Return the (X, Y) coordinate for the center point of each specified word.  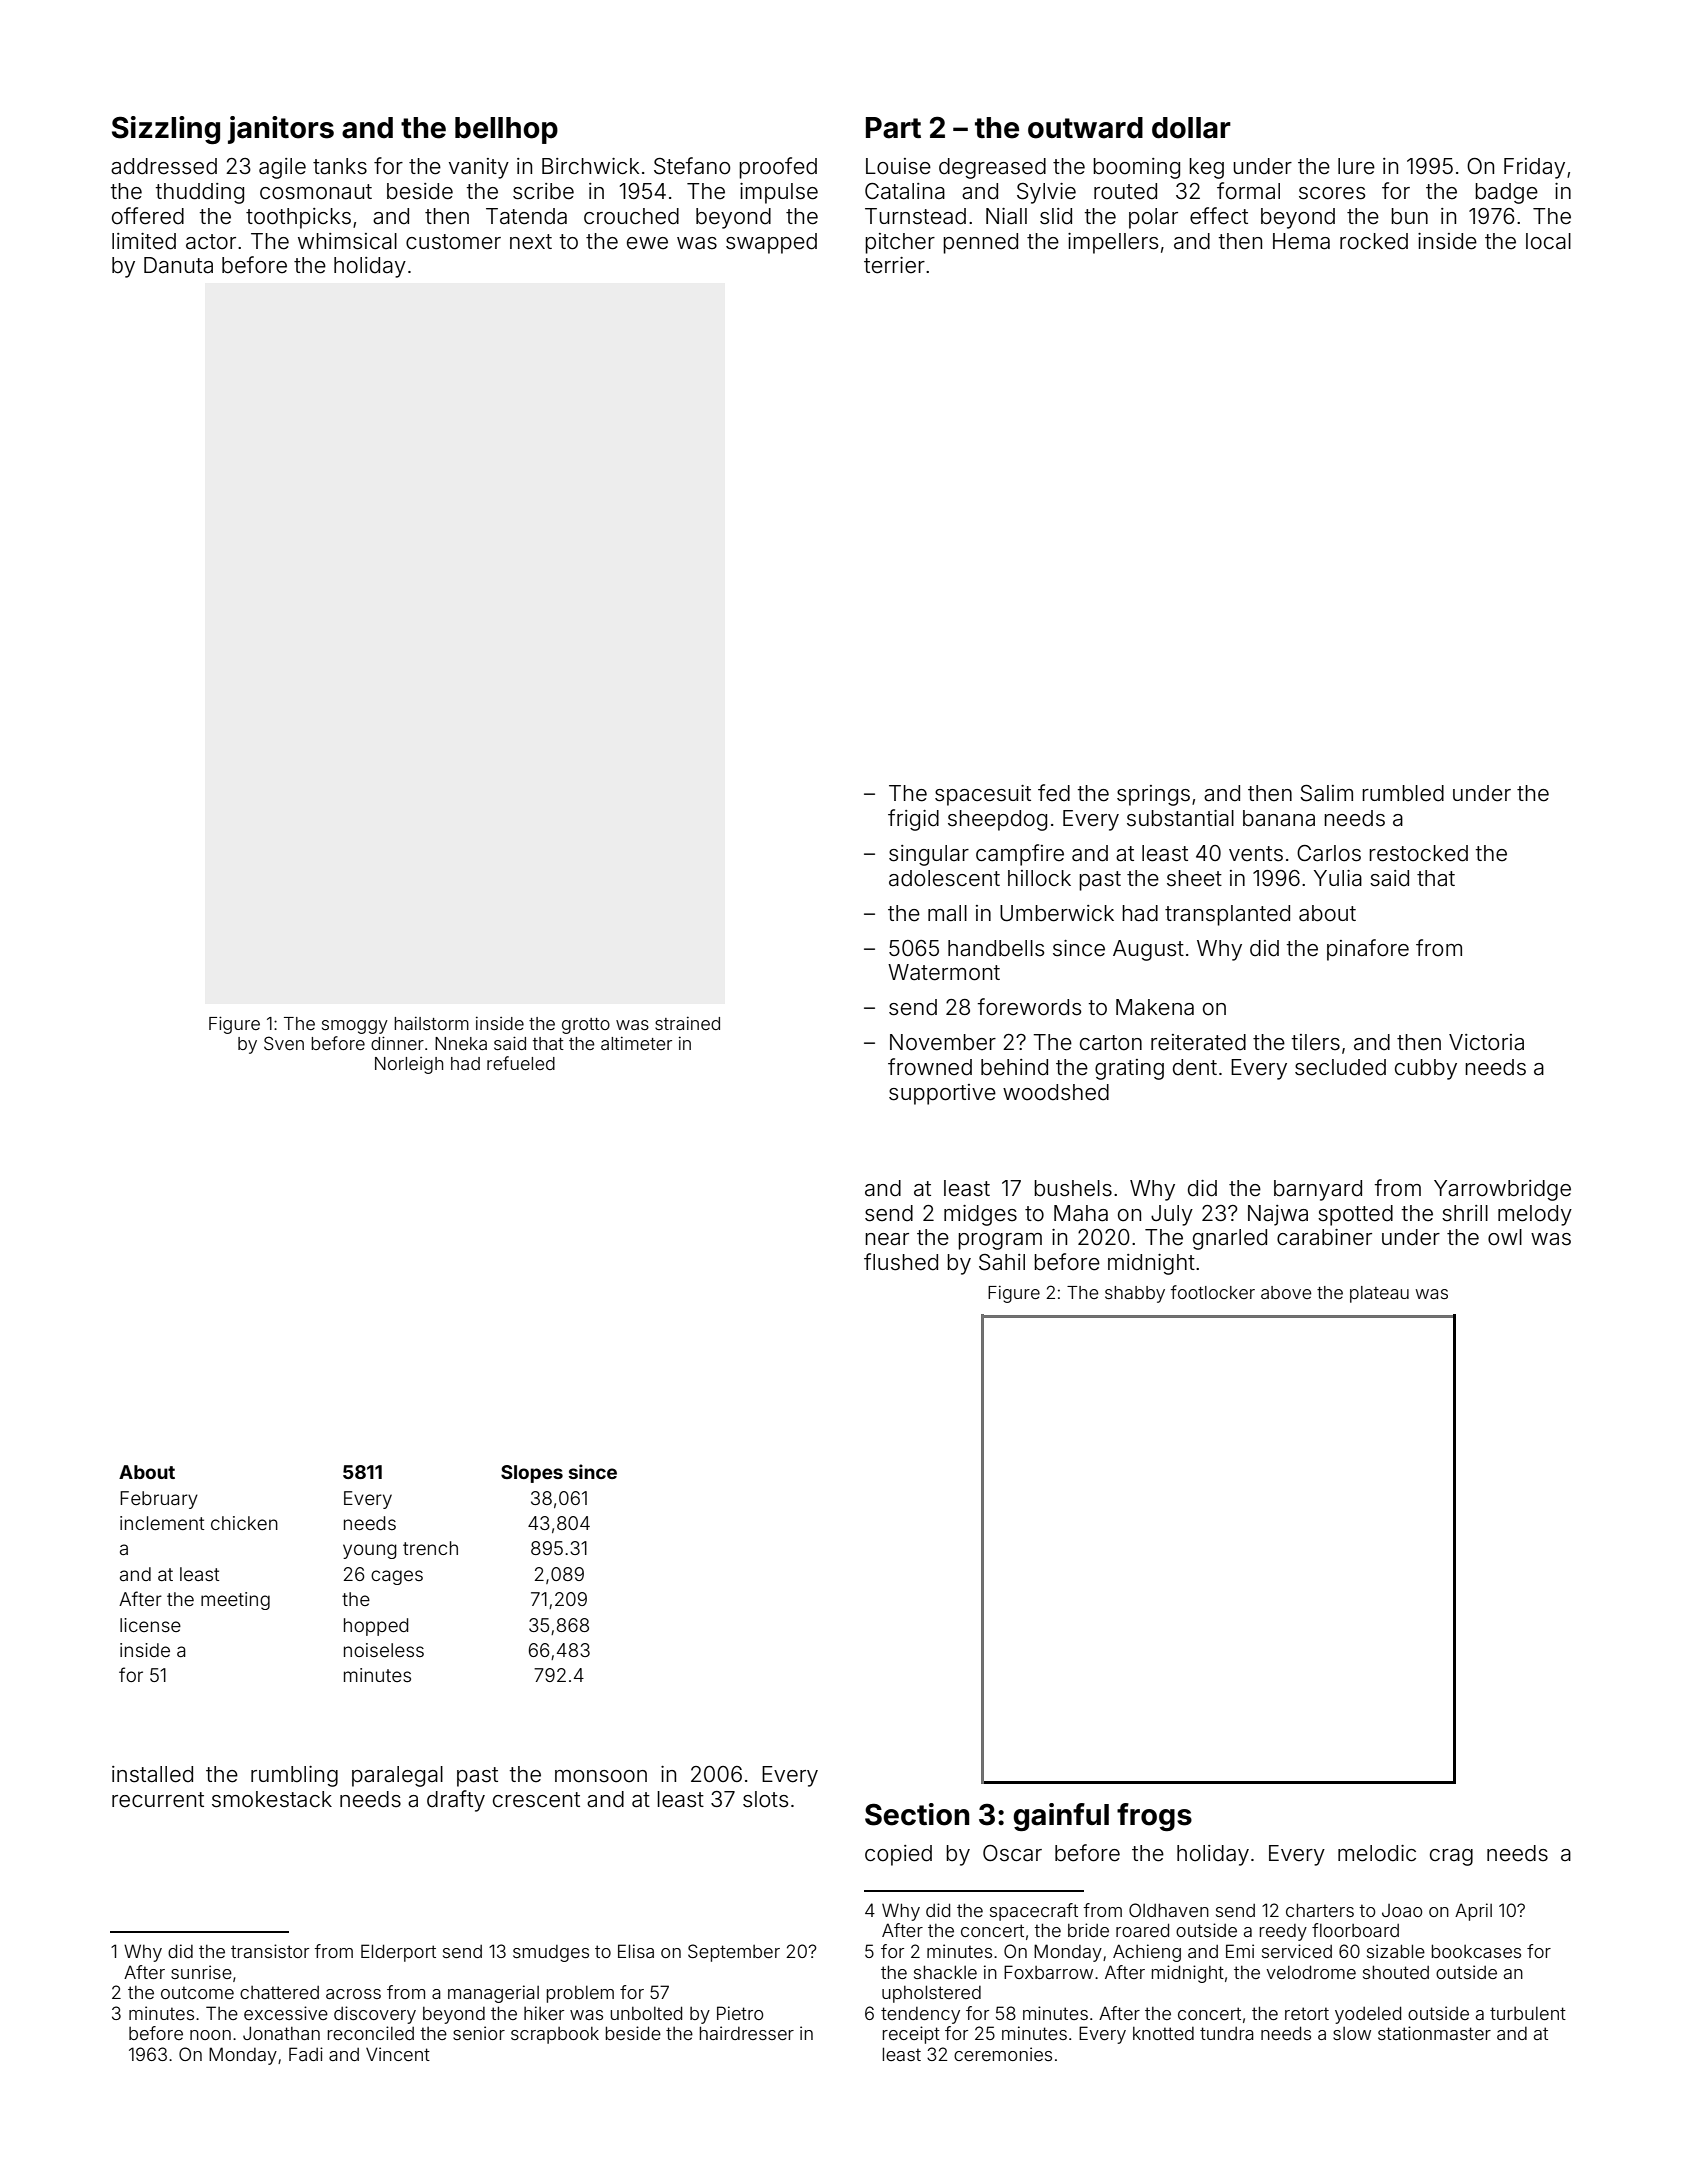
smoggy (355, 1027)
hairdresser (747, 2033)
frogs (1154, 1817)
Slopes (532, 1474)
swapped (771, 243)
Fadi (306, 2054)
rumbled (1403, 793)
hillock (1039, 878)
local (1548, 241)
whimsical (347, 241)
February (159, 1500)
